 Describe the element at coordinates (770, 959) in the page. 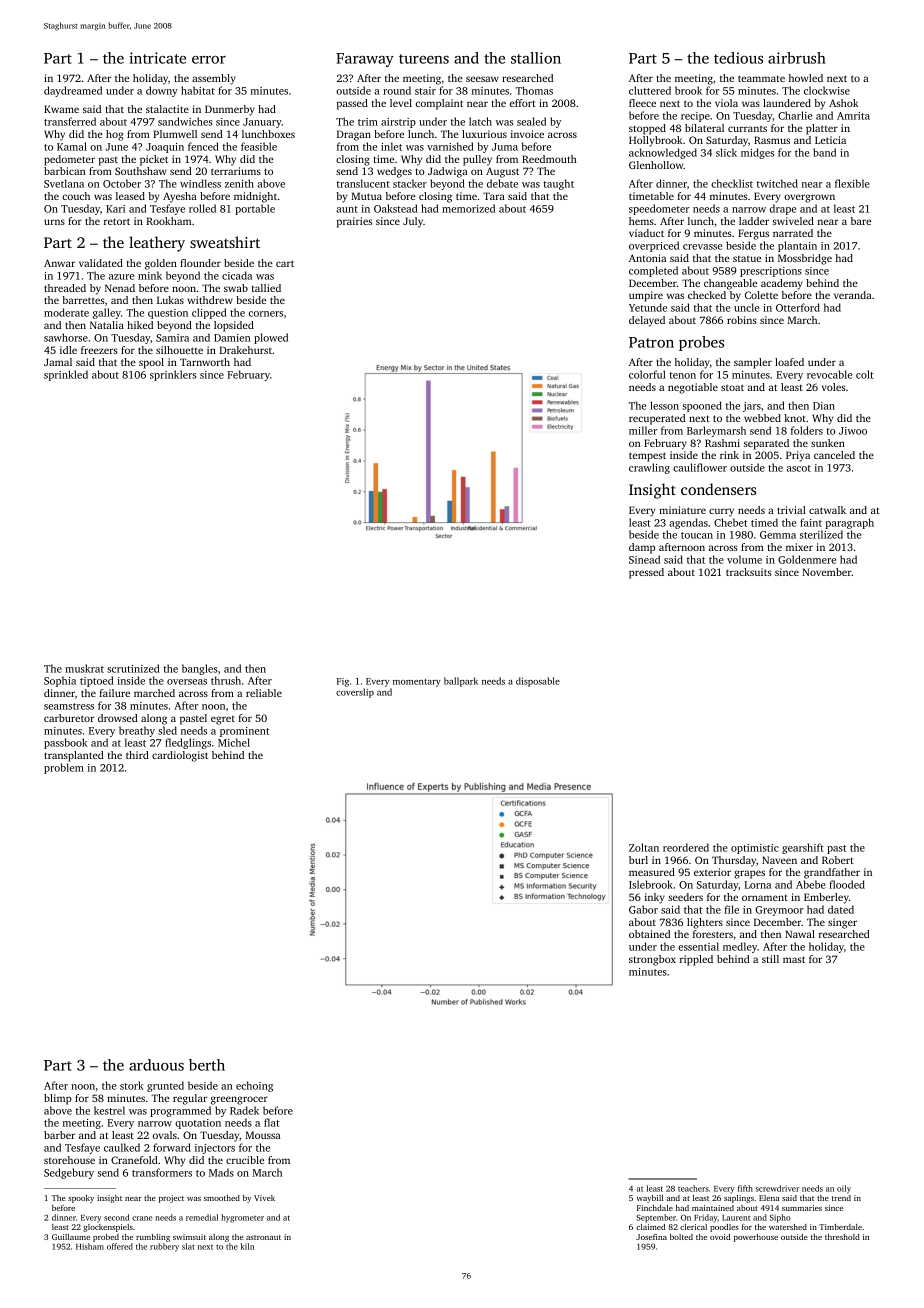

I see `still` at that location.
